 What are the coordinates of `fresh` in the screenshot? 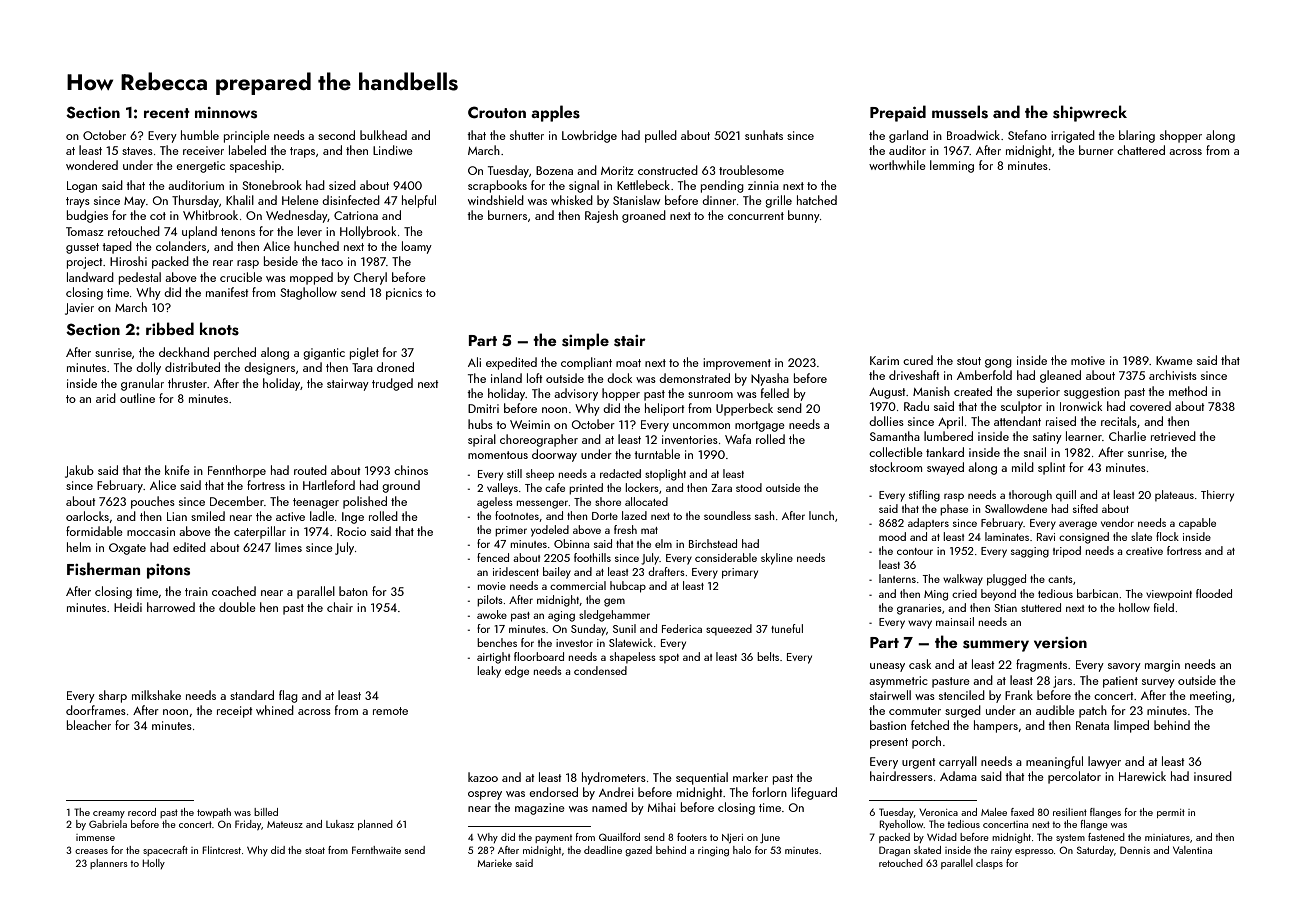 It's located at (625, 529).
